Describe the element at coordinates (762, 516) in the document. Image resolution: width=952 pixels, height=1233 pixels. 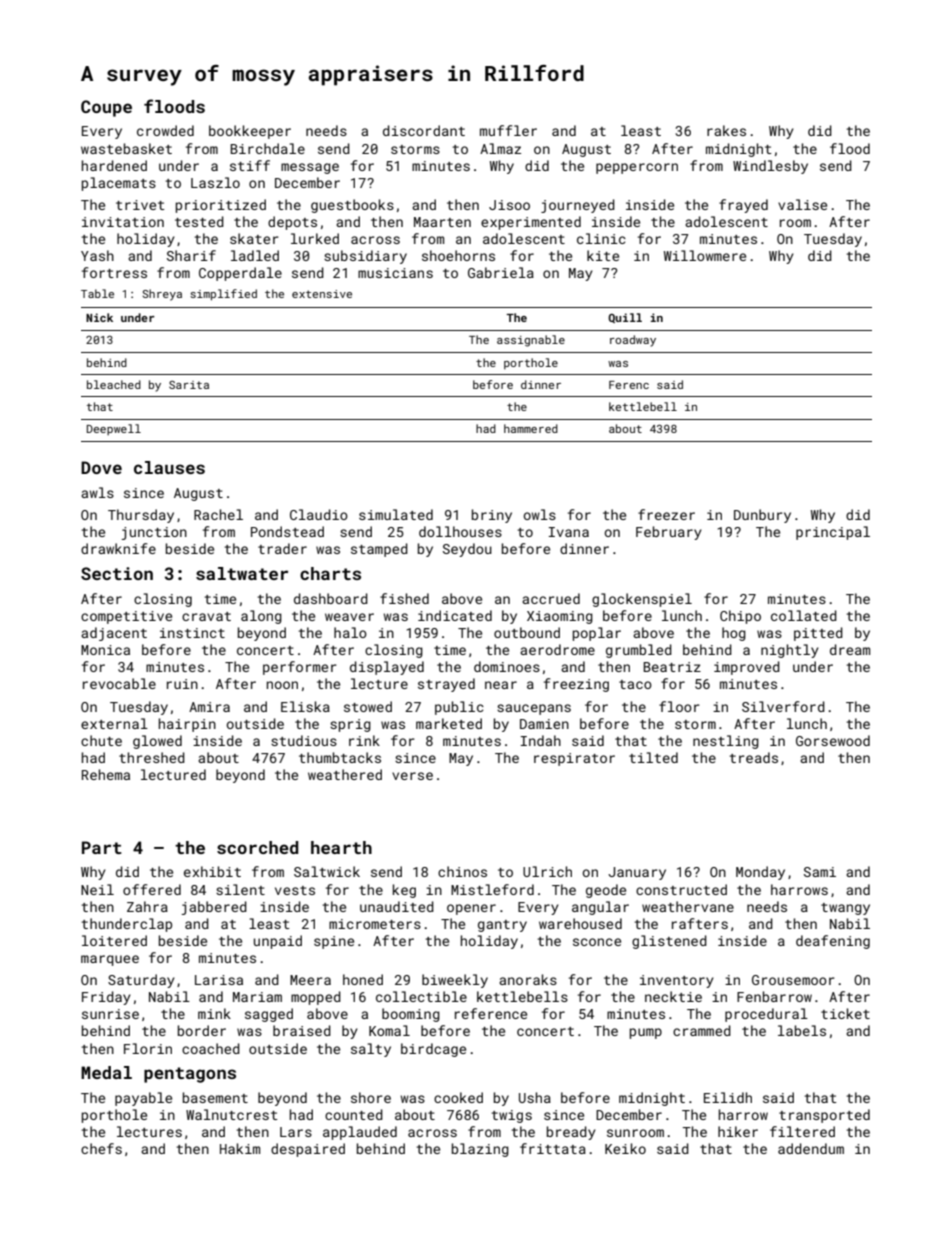
I see `Dunbury` at that location.
